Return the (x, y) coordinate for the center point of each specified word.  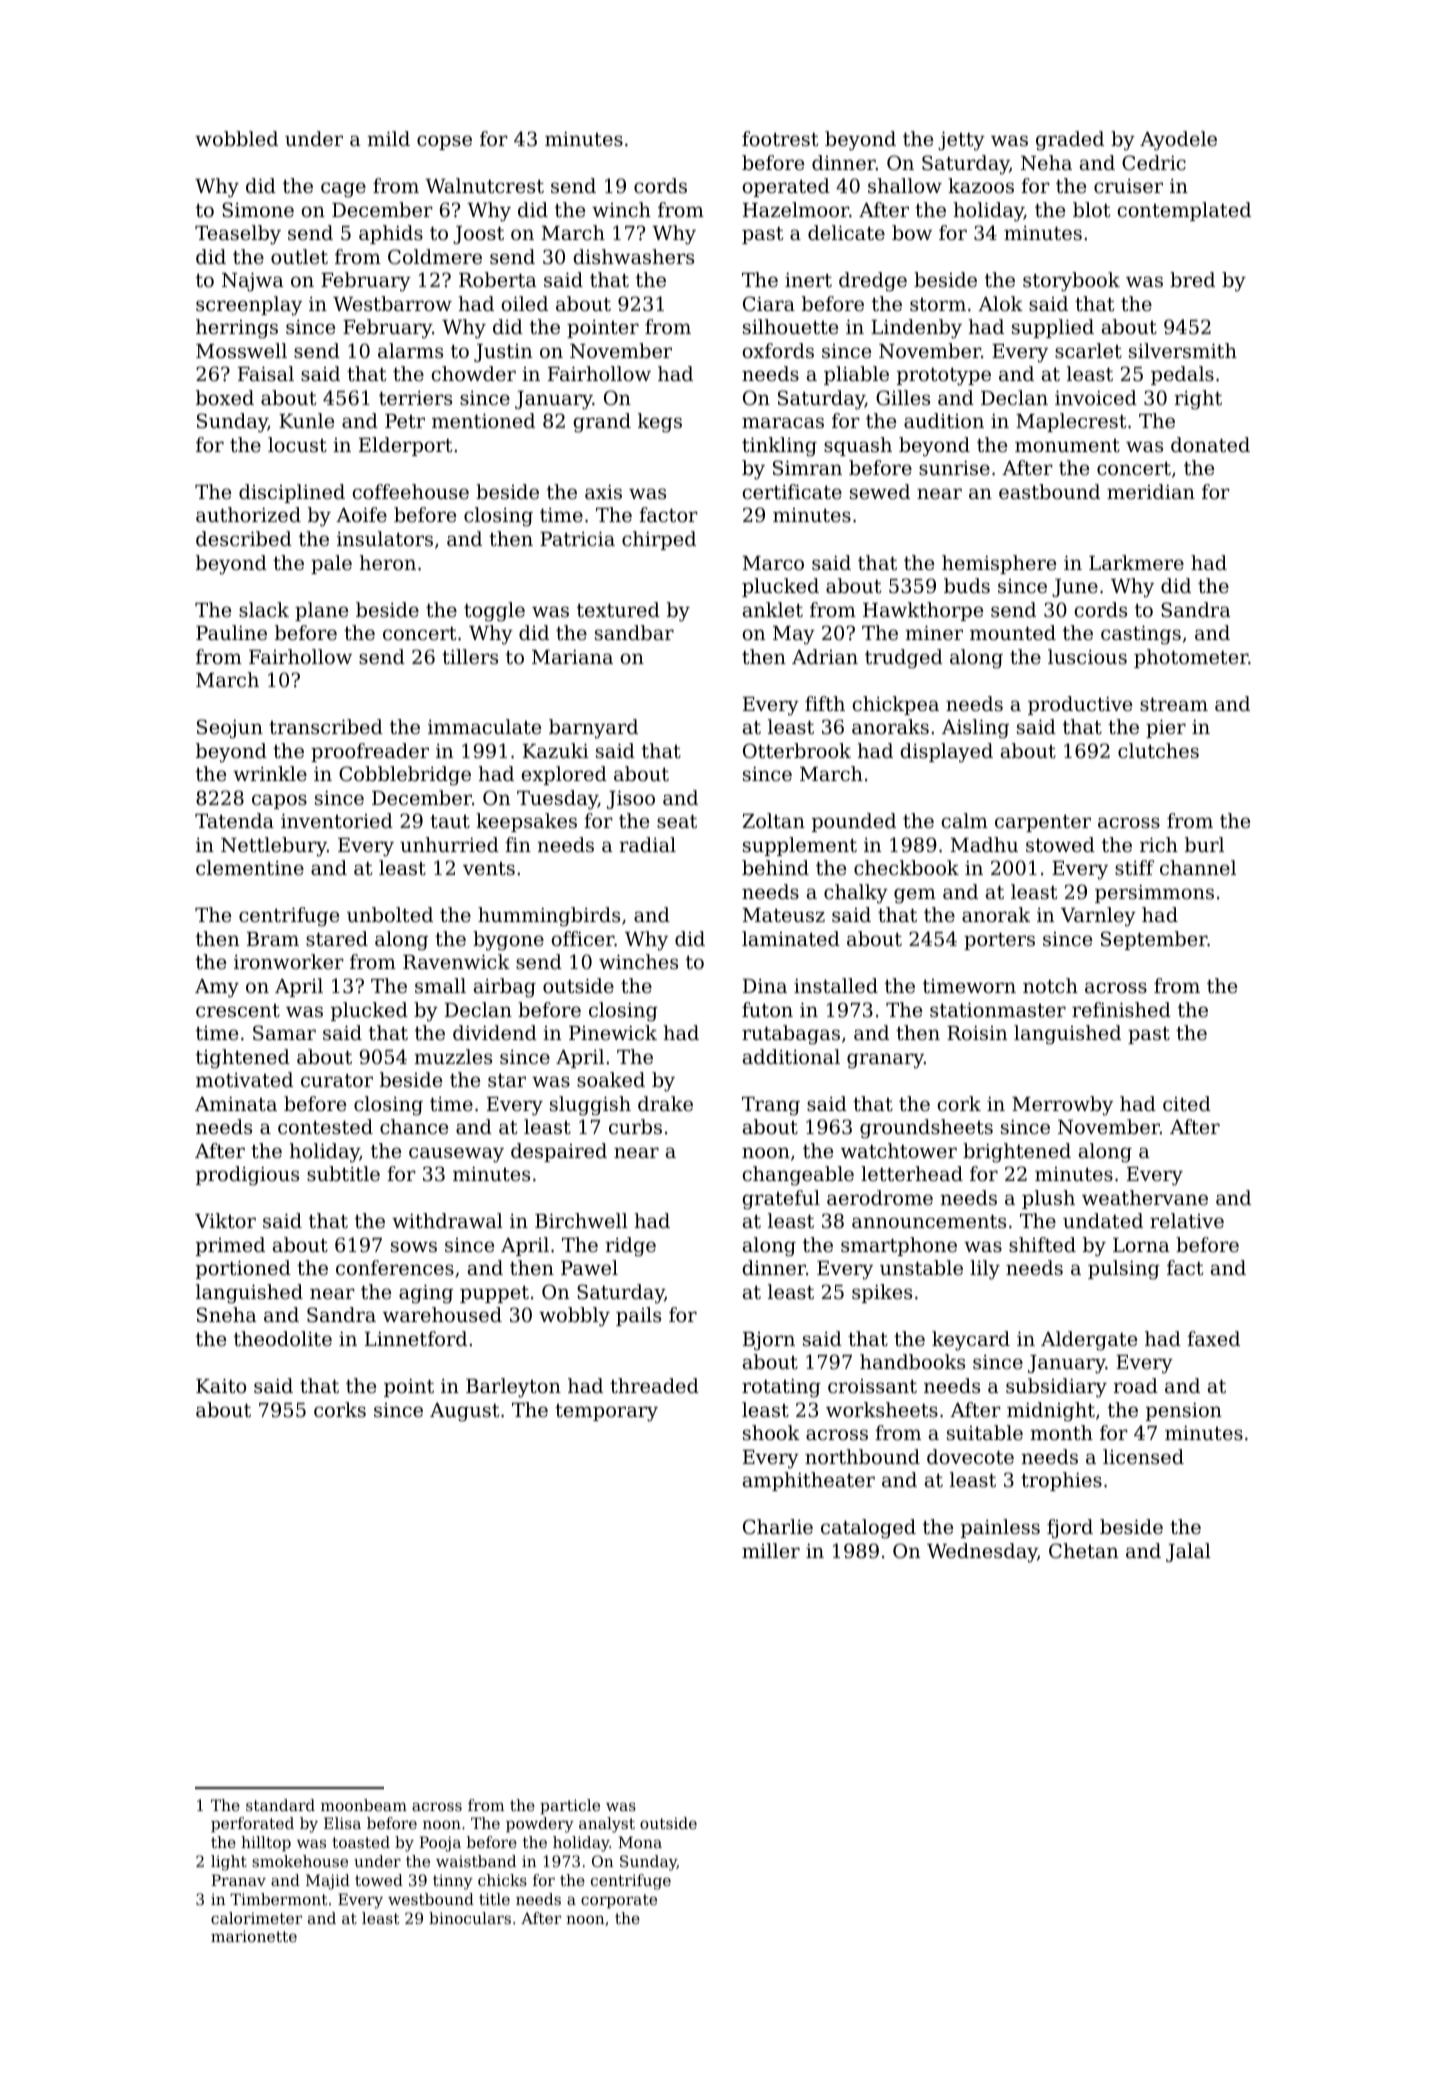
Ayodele (1178, 141)
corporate (619, 1901)
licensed (1143, 1456)
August (464, 1412)
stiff (1134, 867)
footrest (780, 138)
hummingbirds (549, 917)
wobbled (236, 138)
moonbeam (364, 1805)
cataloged (868, 1529)
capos (279, 801)
